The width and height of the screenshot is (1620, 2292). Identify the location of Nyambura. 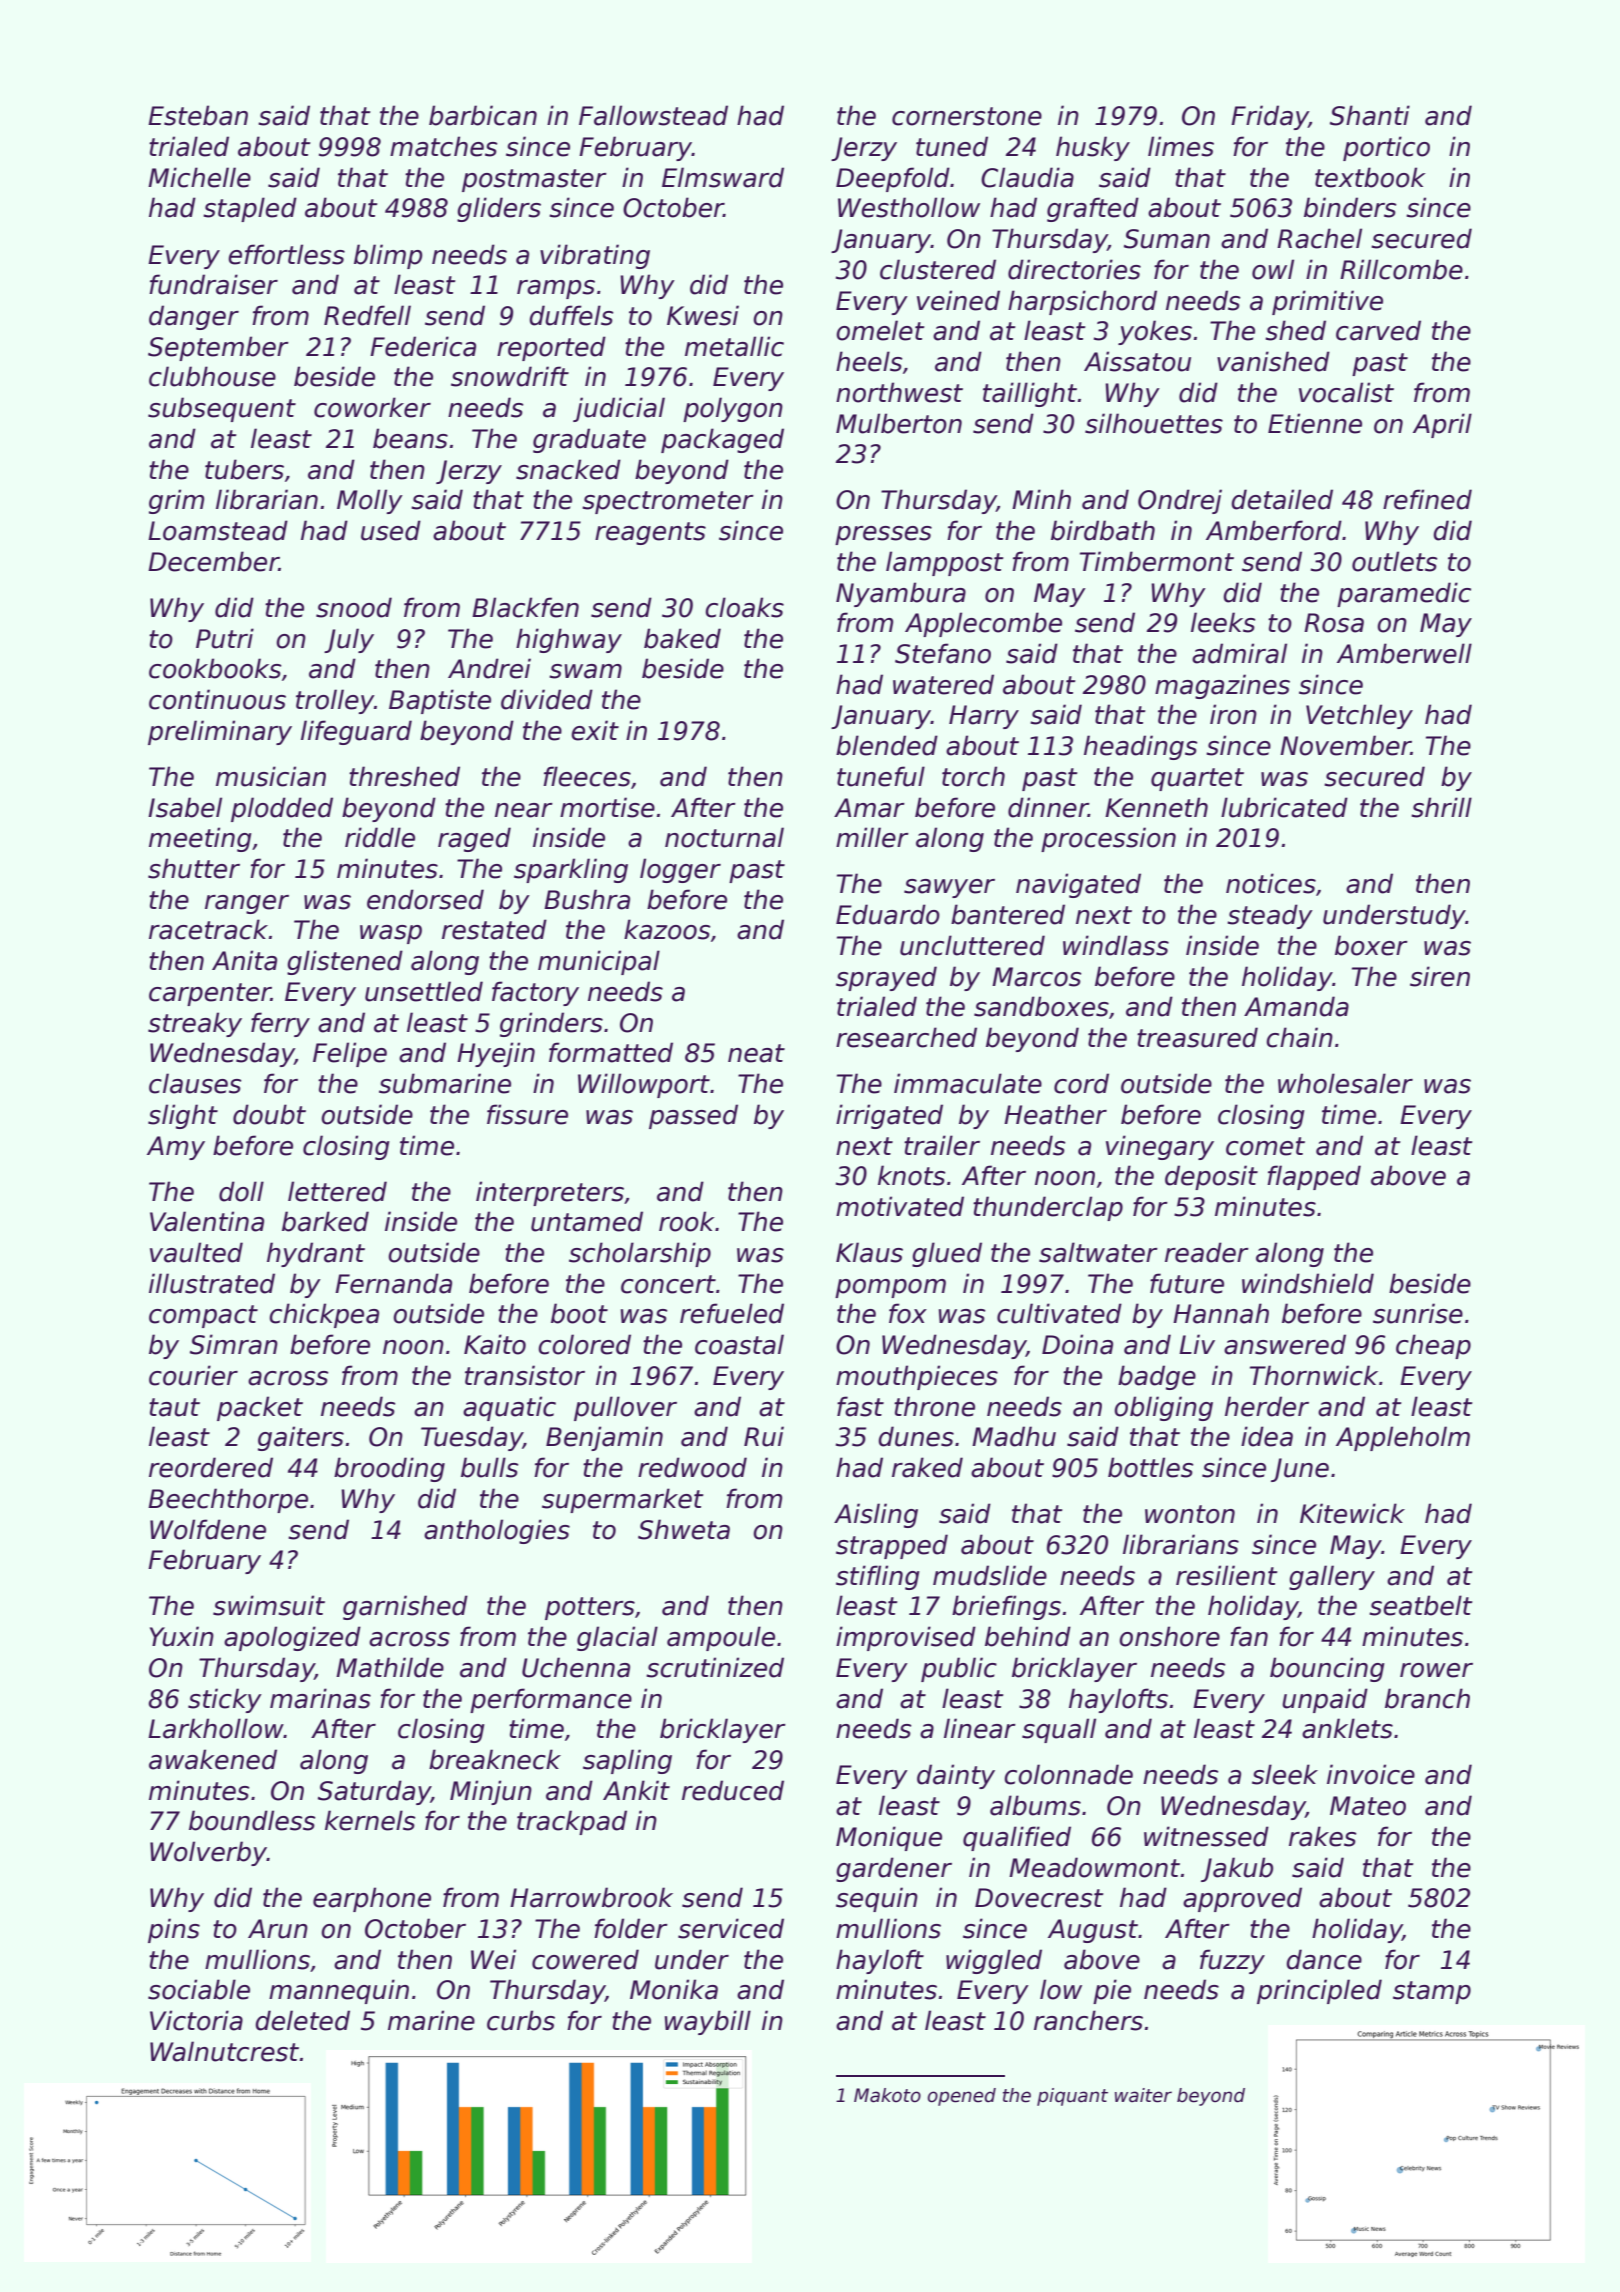
(901, 594).
